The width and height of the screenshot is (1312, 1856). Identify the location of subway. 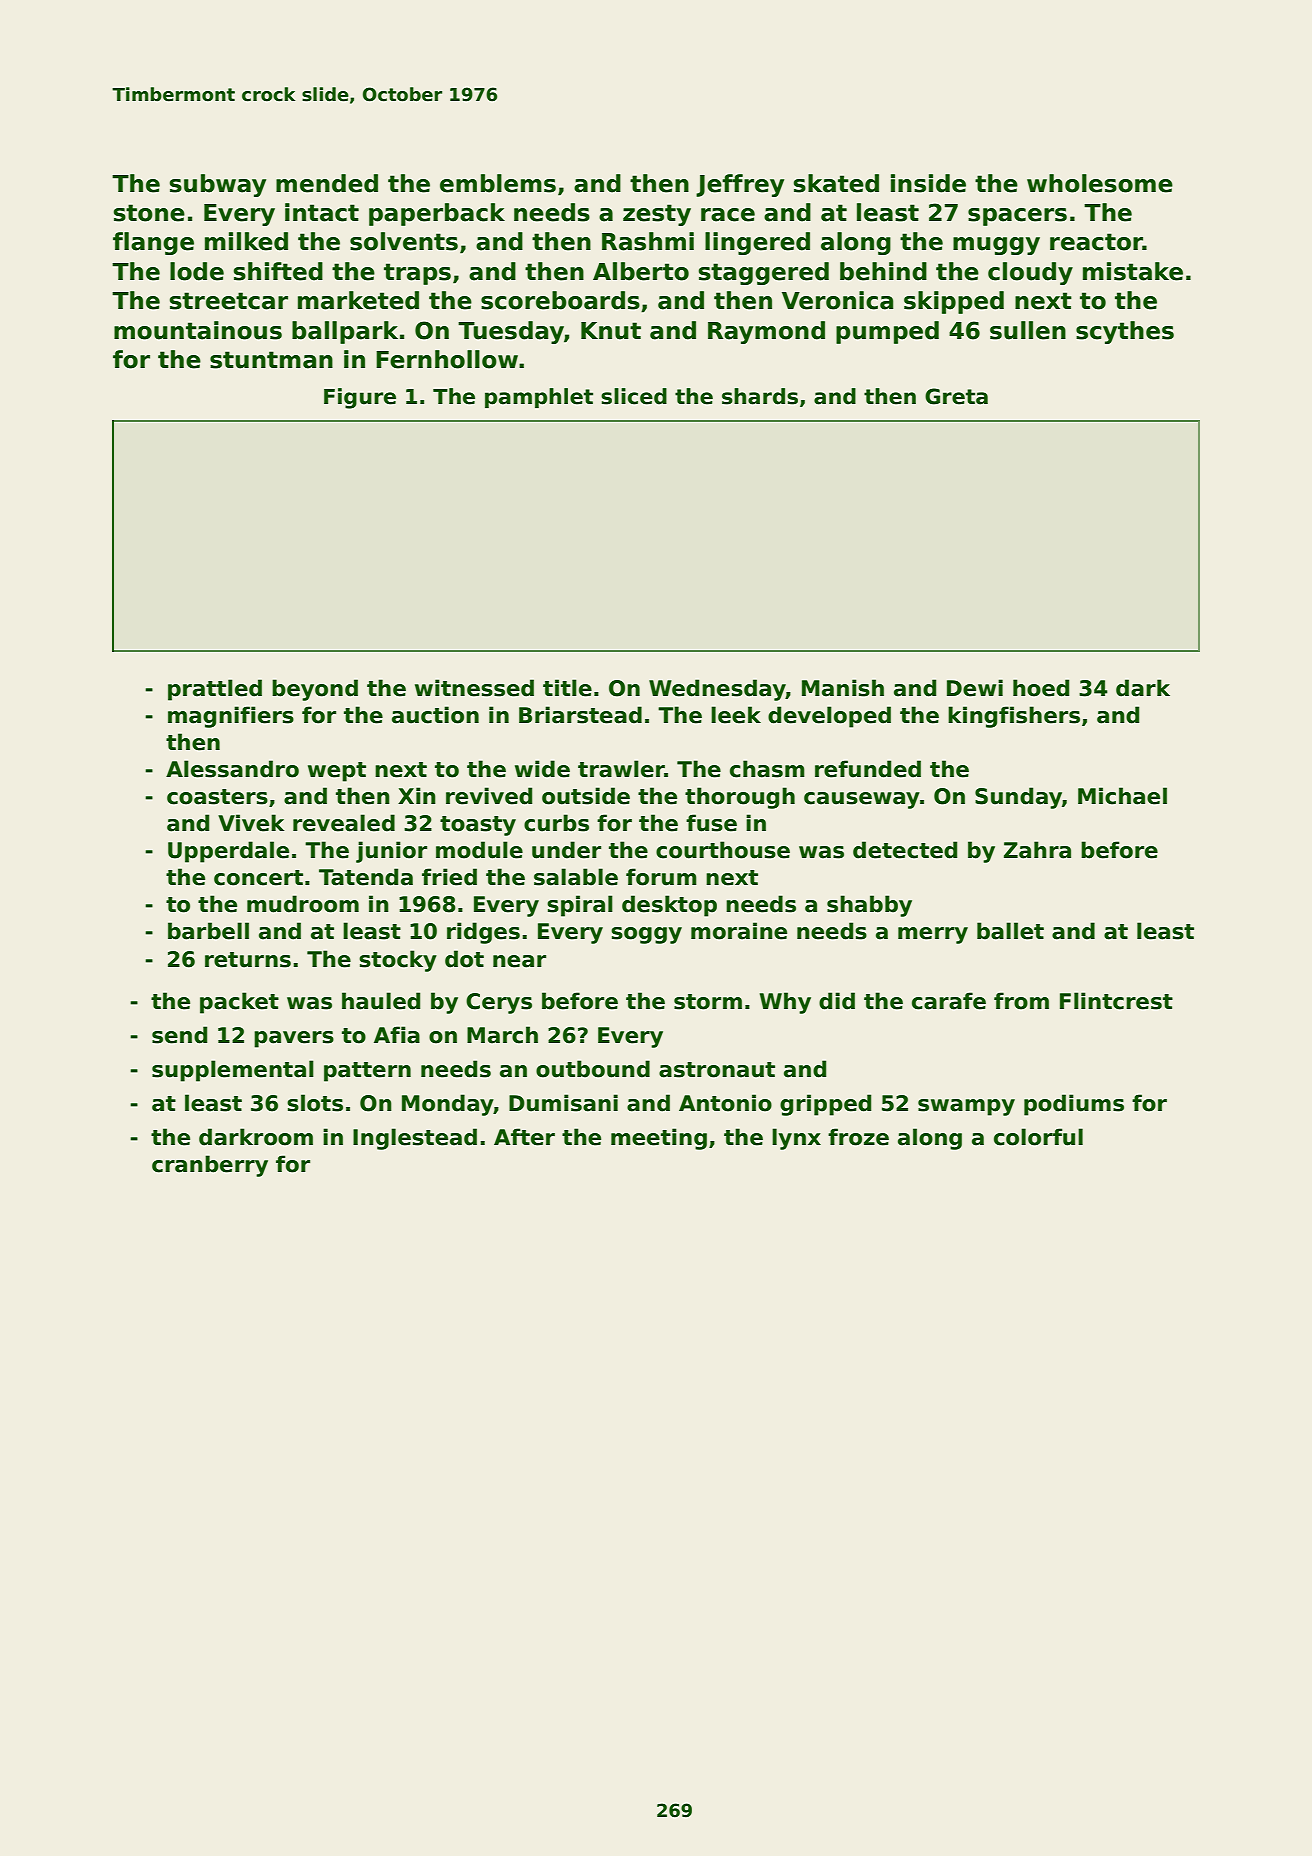
(218, 185).
